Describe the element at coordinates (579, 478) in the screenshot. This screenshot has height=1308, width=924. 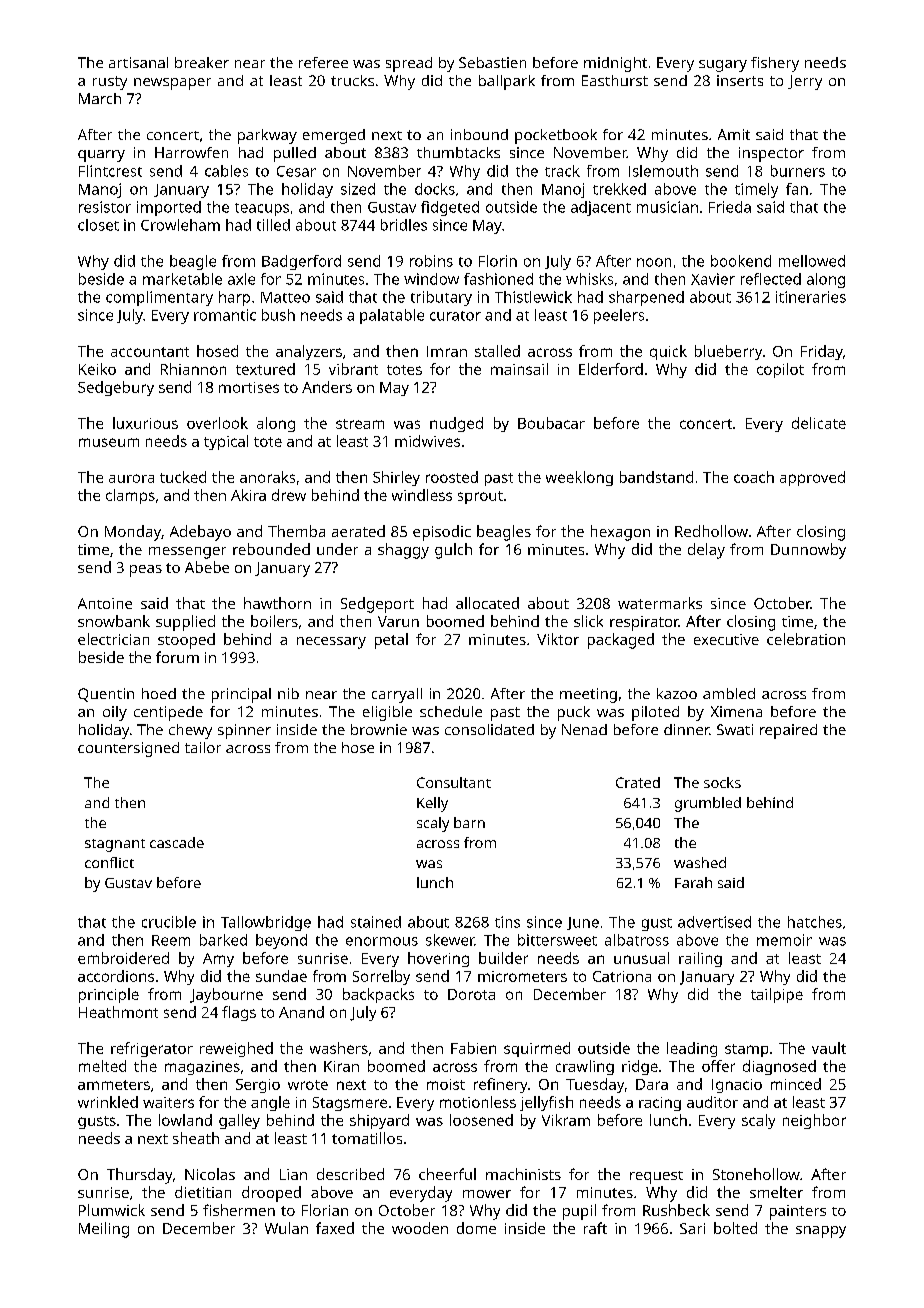
I see `weeklong` at that location.
